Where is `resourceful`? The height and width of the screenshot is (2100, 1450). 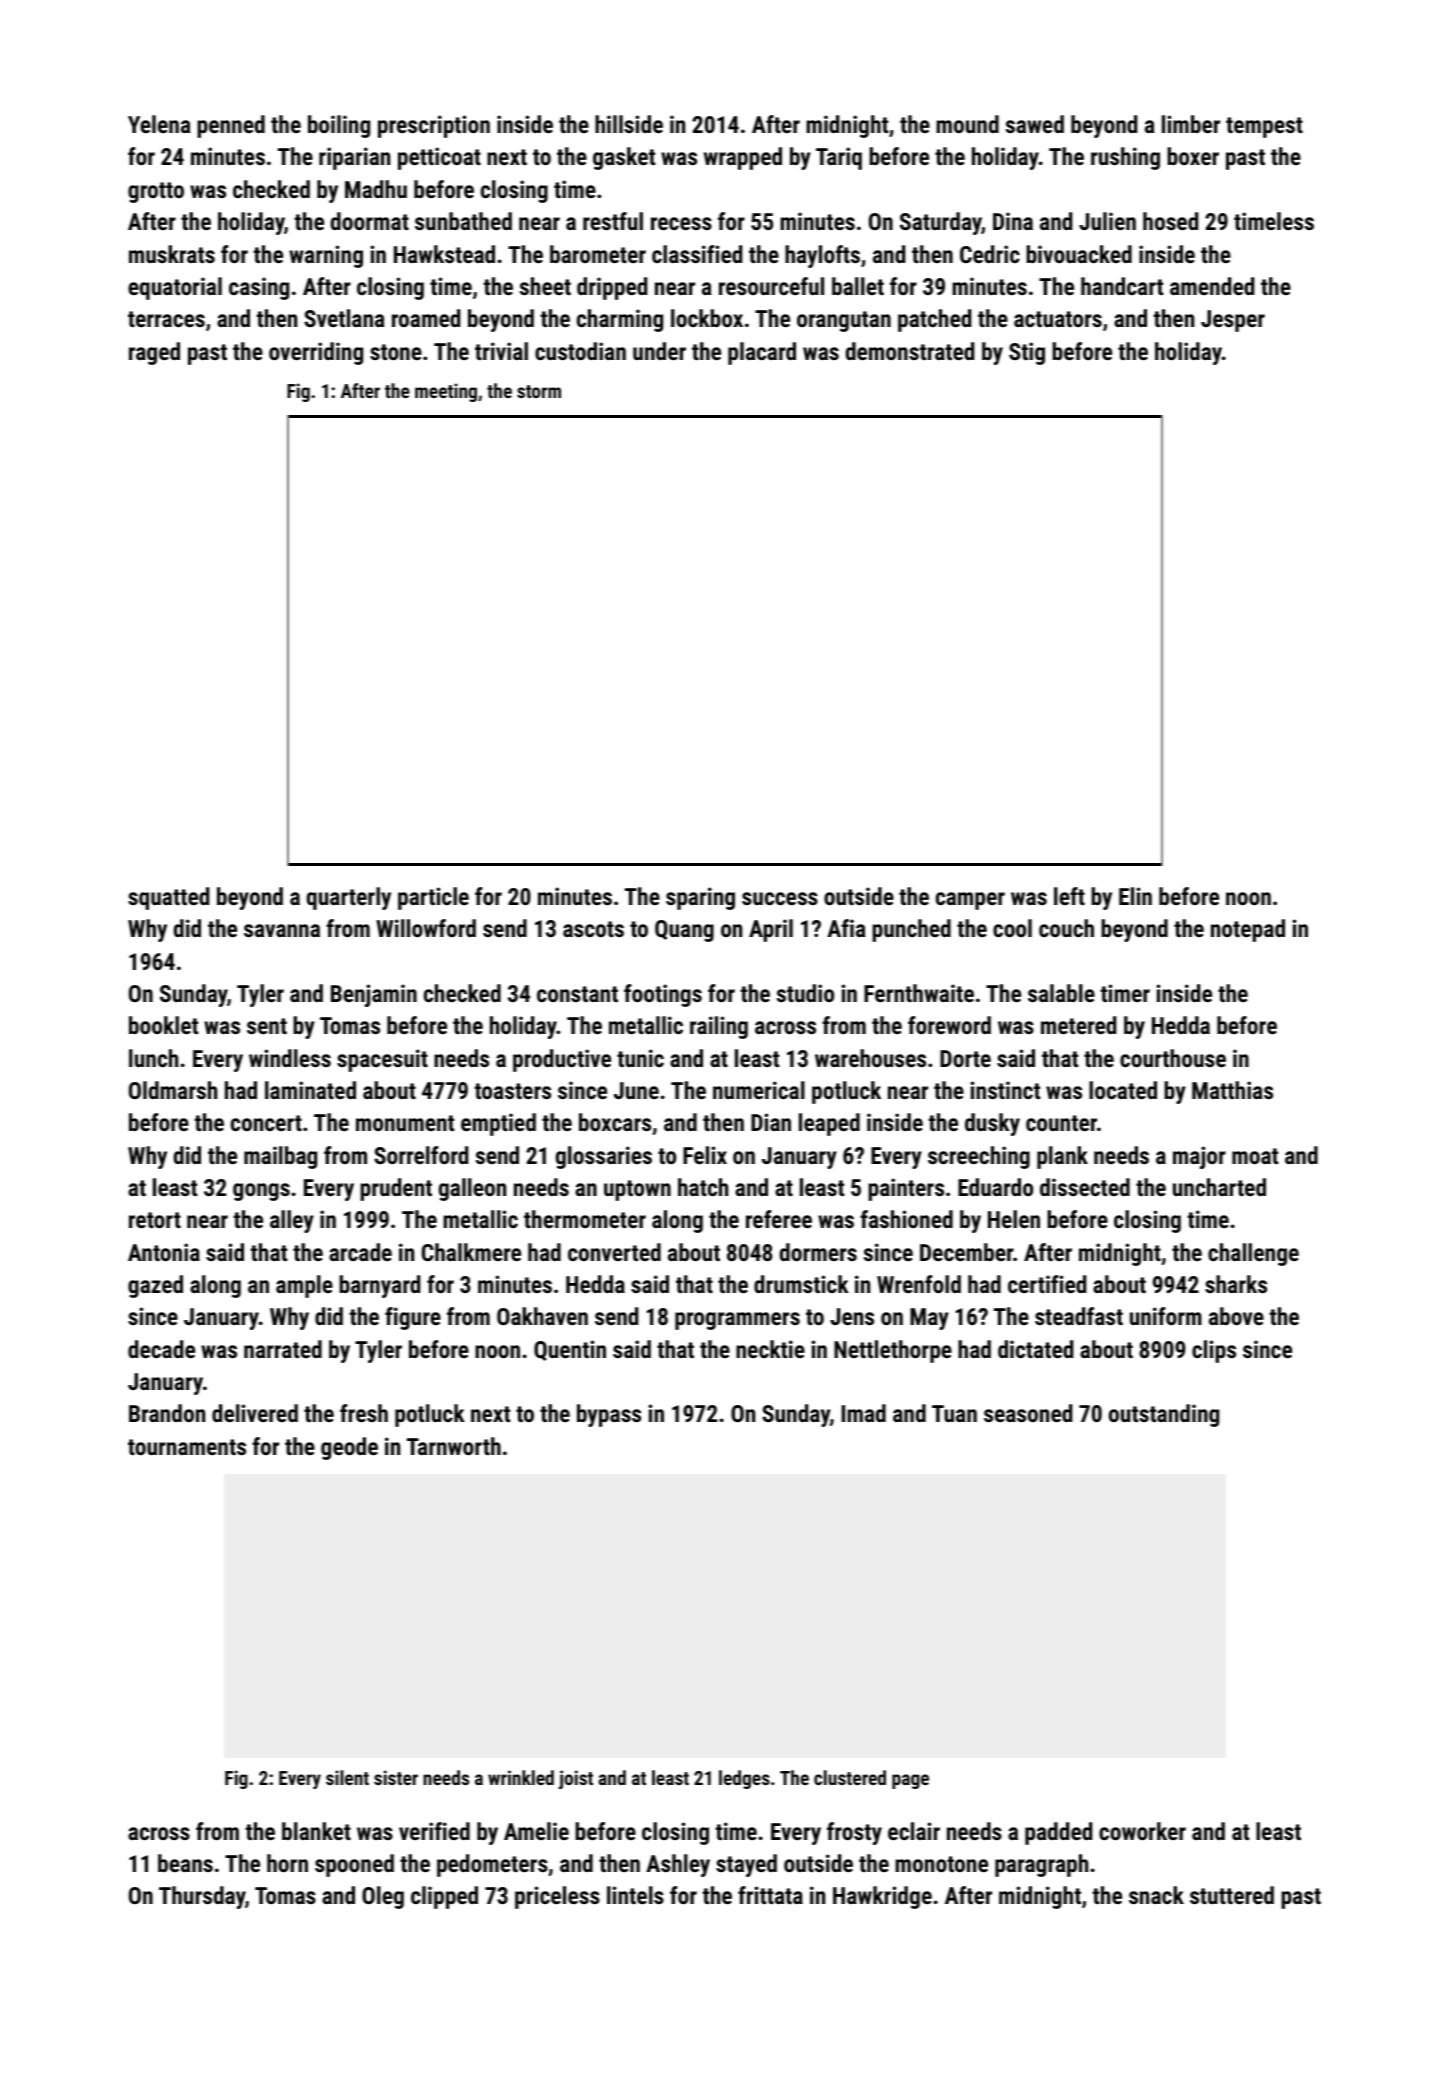
resourceful is located at coordinates (771, 286).
